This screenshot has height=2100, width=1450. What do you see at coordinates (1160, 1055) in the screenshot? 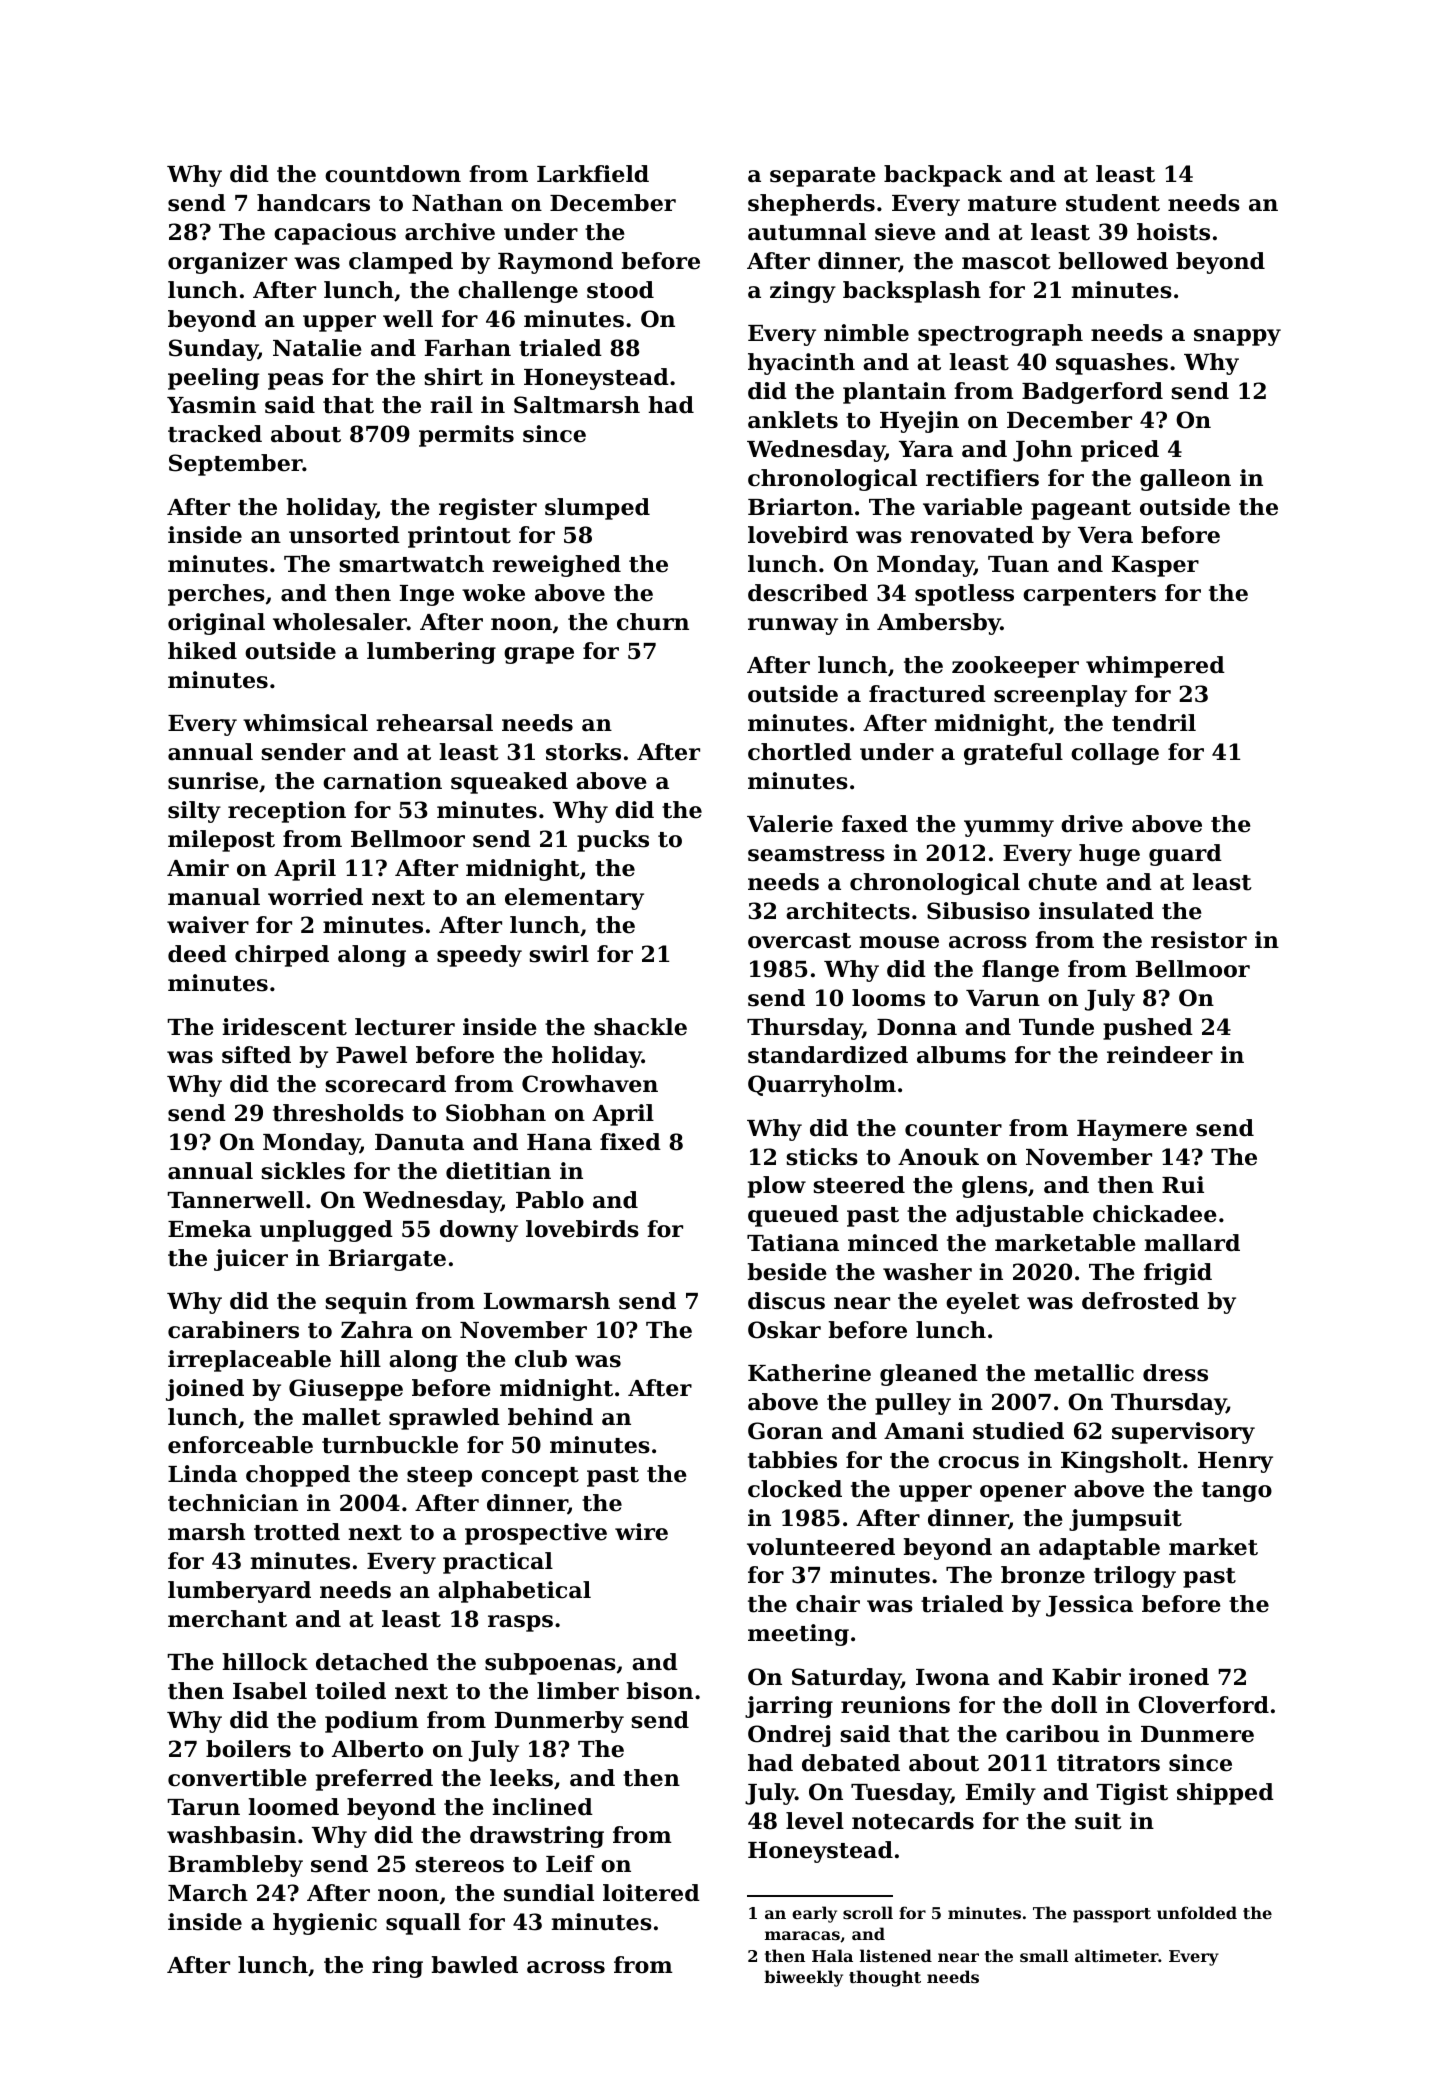
I see `reindeer` at bounding box center [1160, 1055].
